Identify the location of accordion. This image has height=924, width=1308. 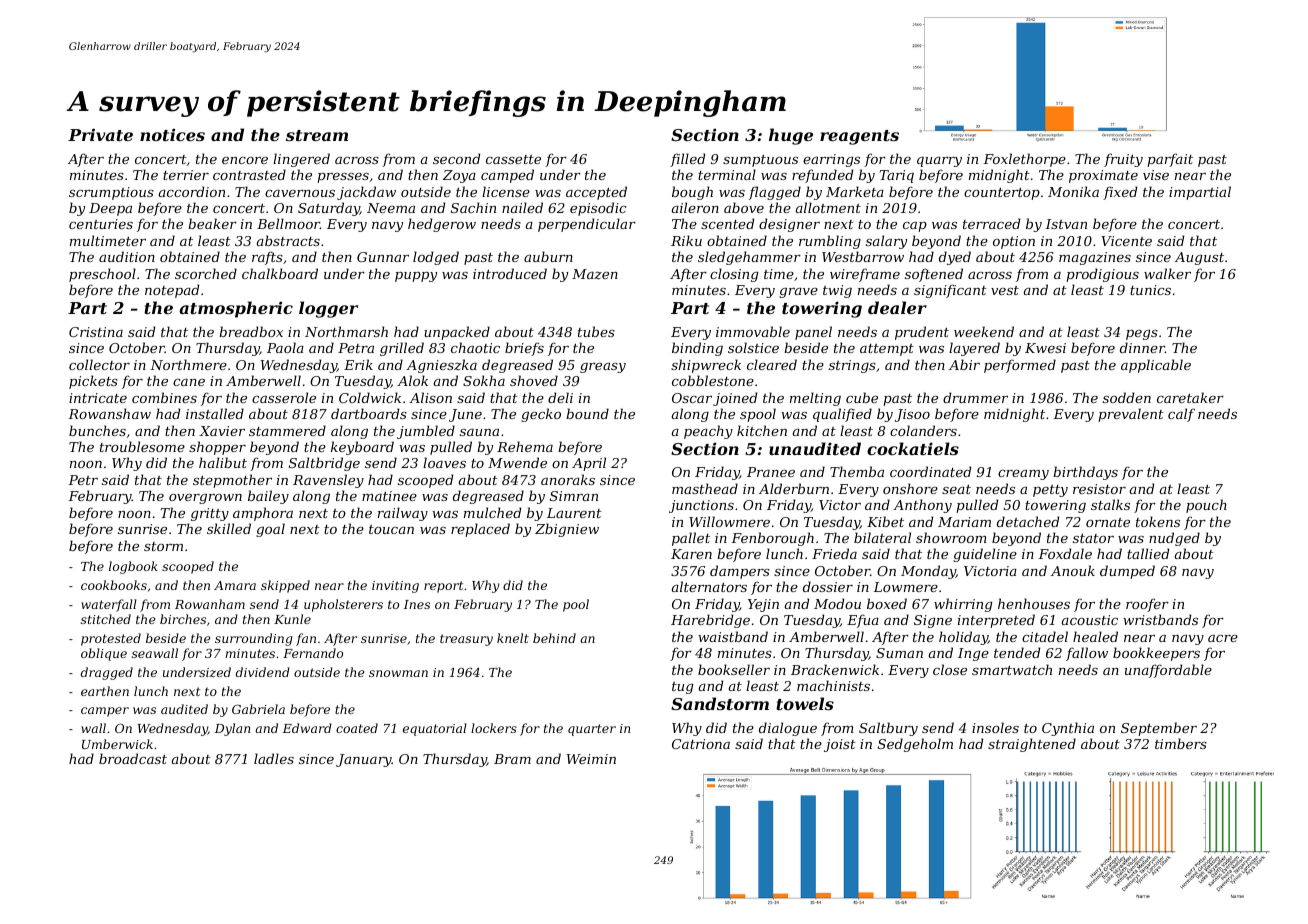
(192, 191).
